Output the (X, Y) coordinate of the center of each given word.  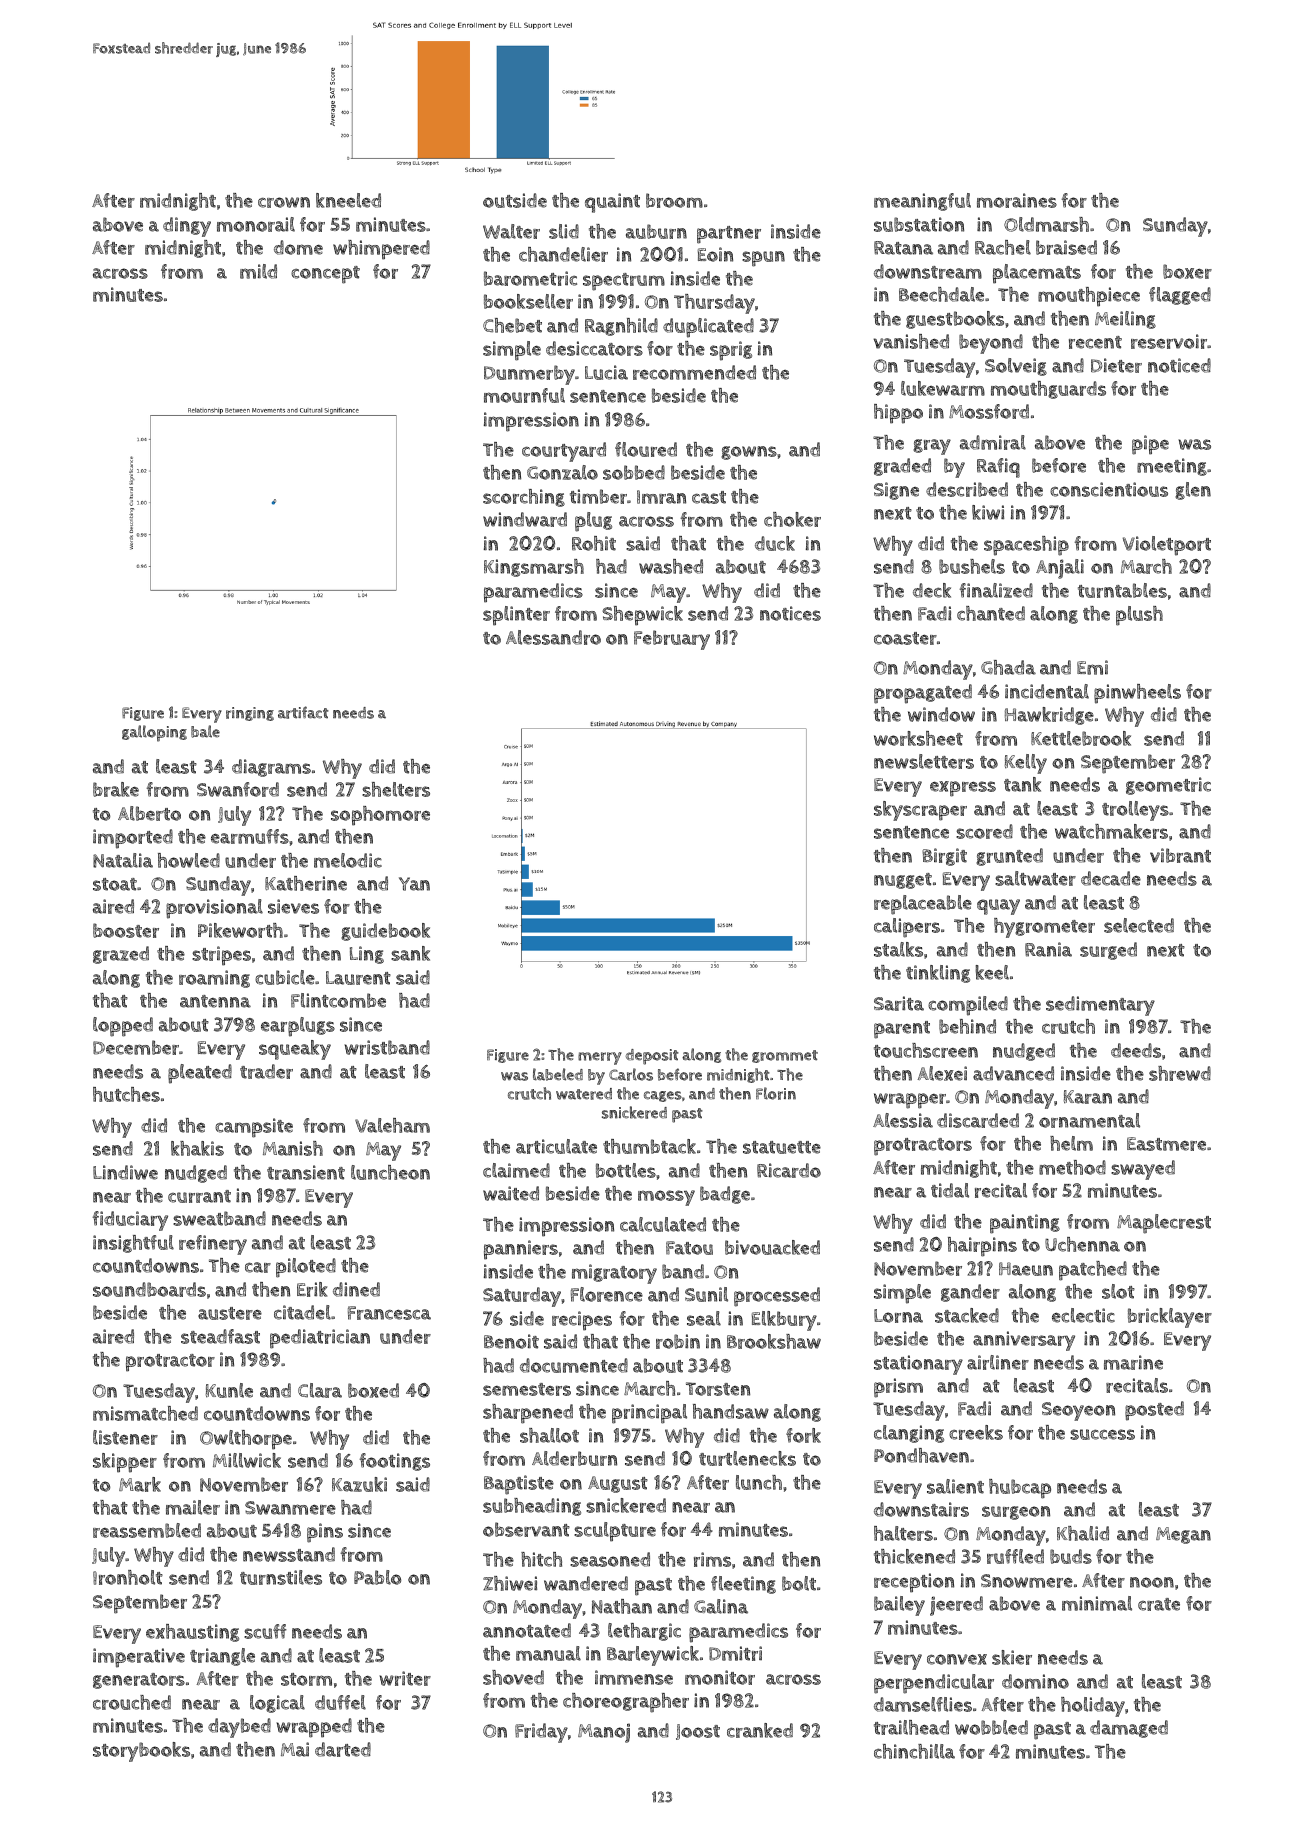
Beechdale (941, 294)
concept (325, 275)
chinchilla (914, 1751)
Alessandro (553, 637)
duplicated (708, 328)
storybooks (141, 1752)
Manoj (604, 1733)
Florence (607, 1294)
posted (1154, 1411)
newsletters (924, 761)
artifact (303, 712)
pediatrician (320, 1339)
